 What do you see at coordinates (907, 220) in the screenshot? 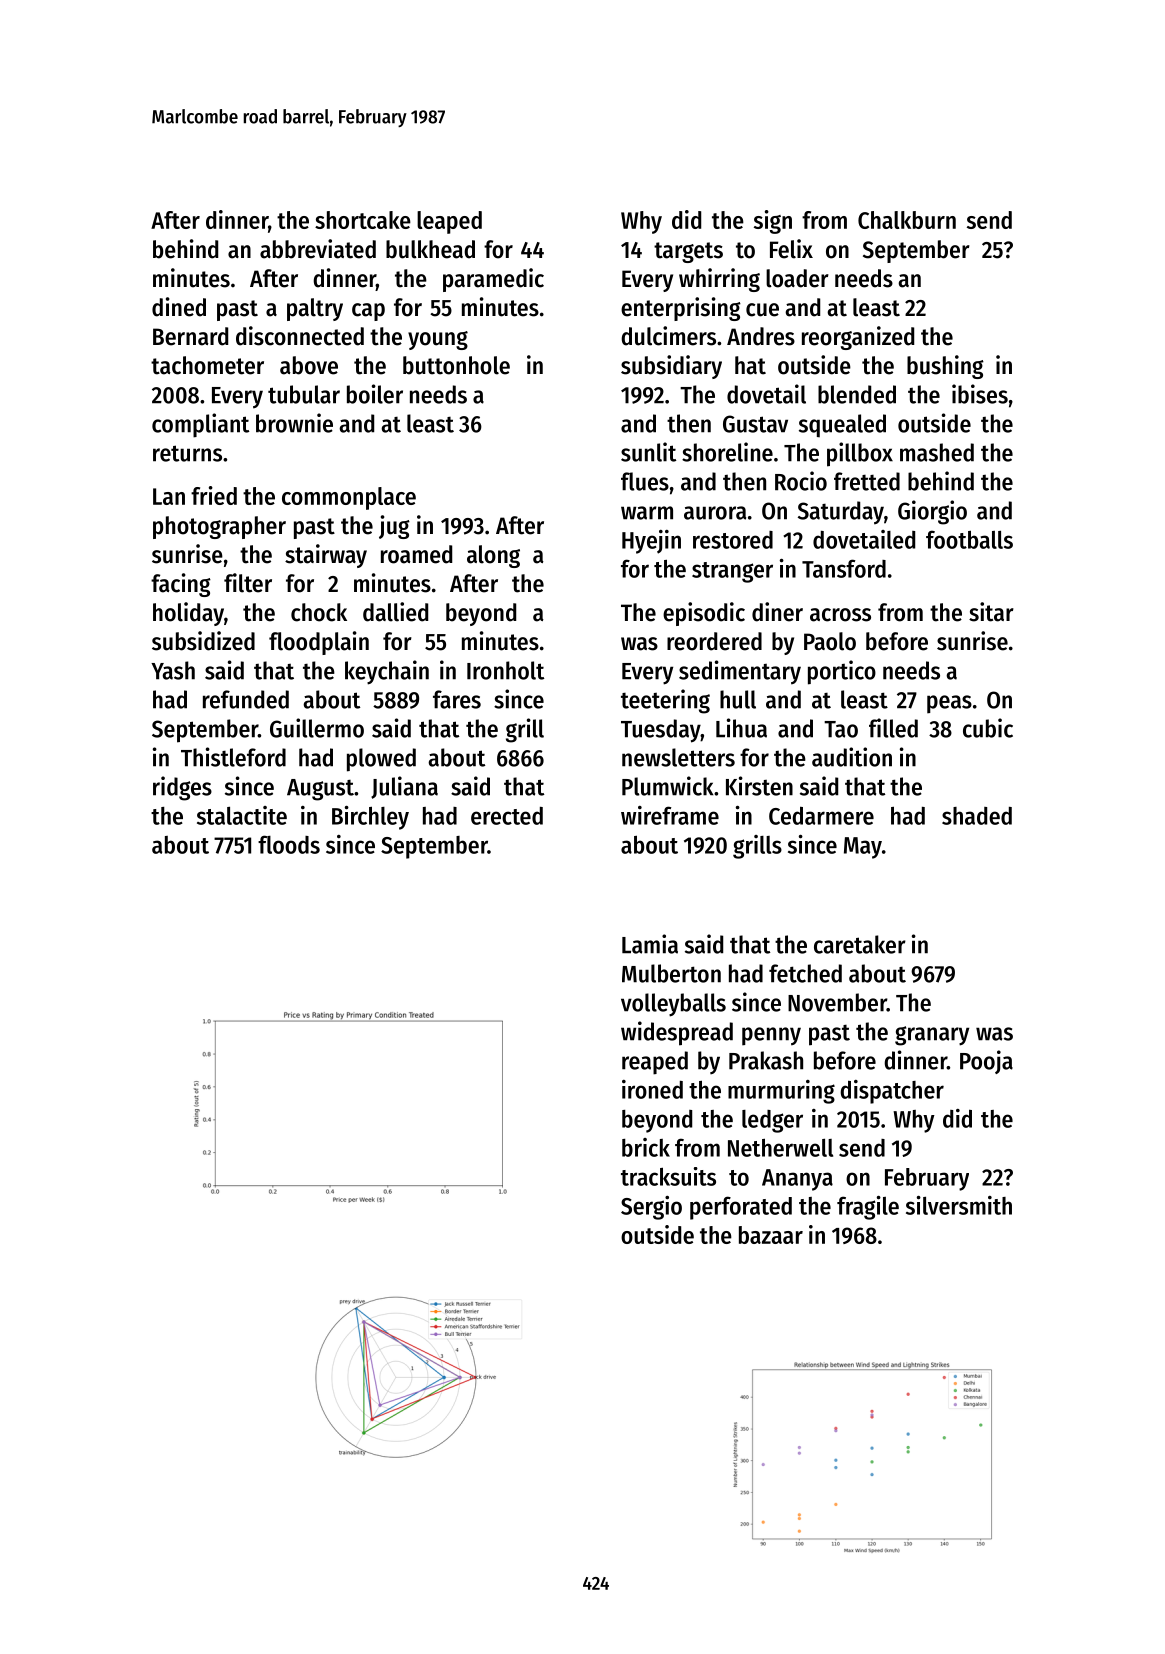
I see `Chalkburn` at bounding box center [907, 220].
